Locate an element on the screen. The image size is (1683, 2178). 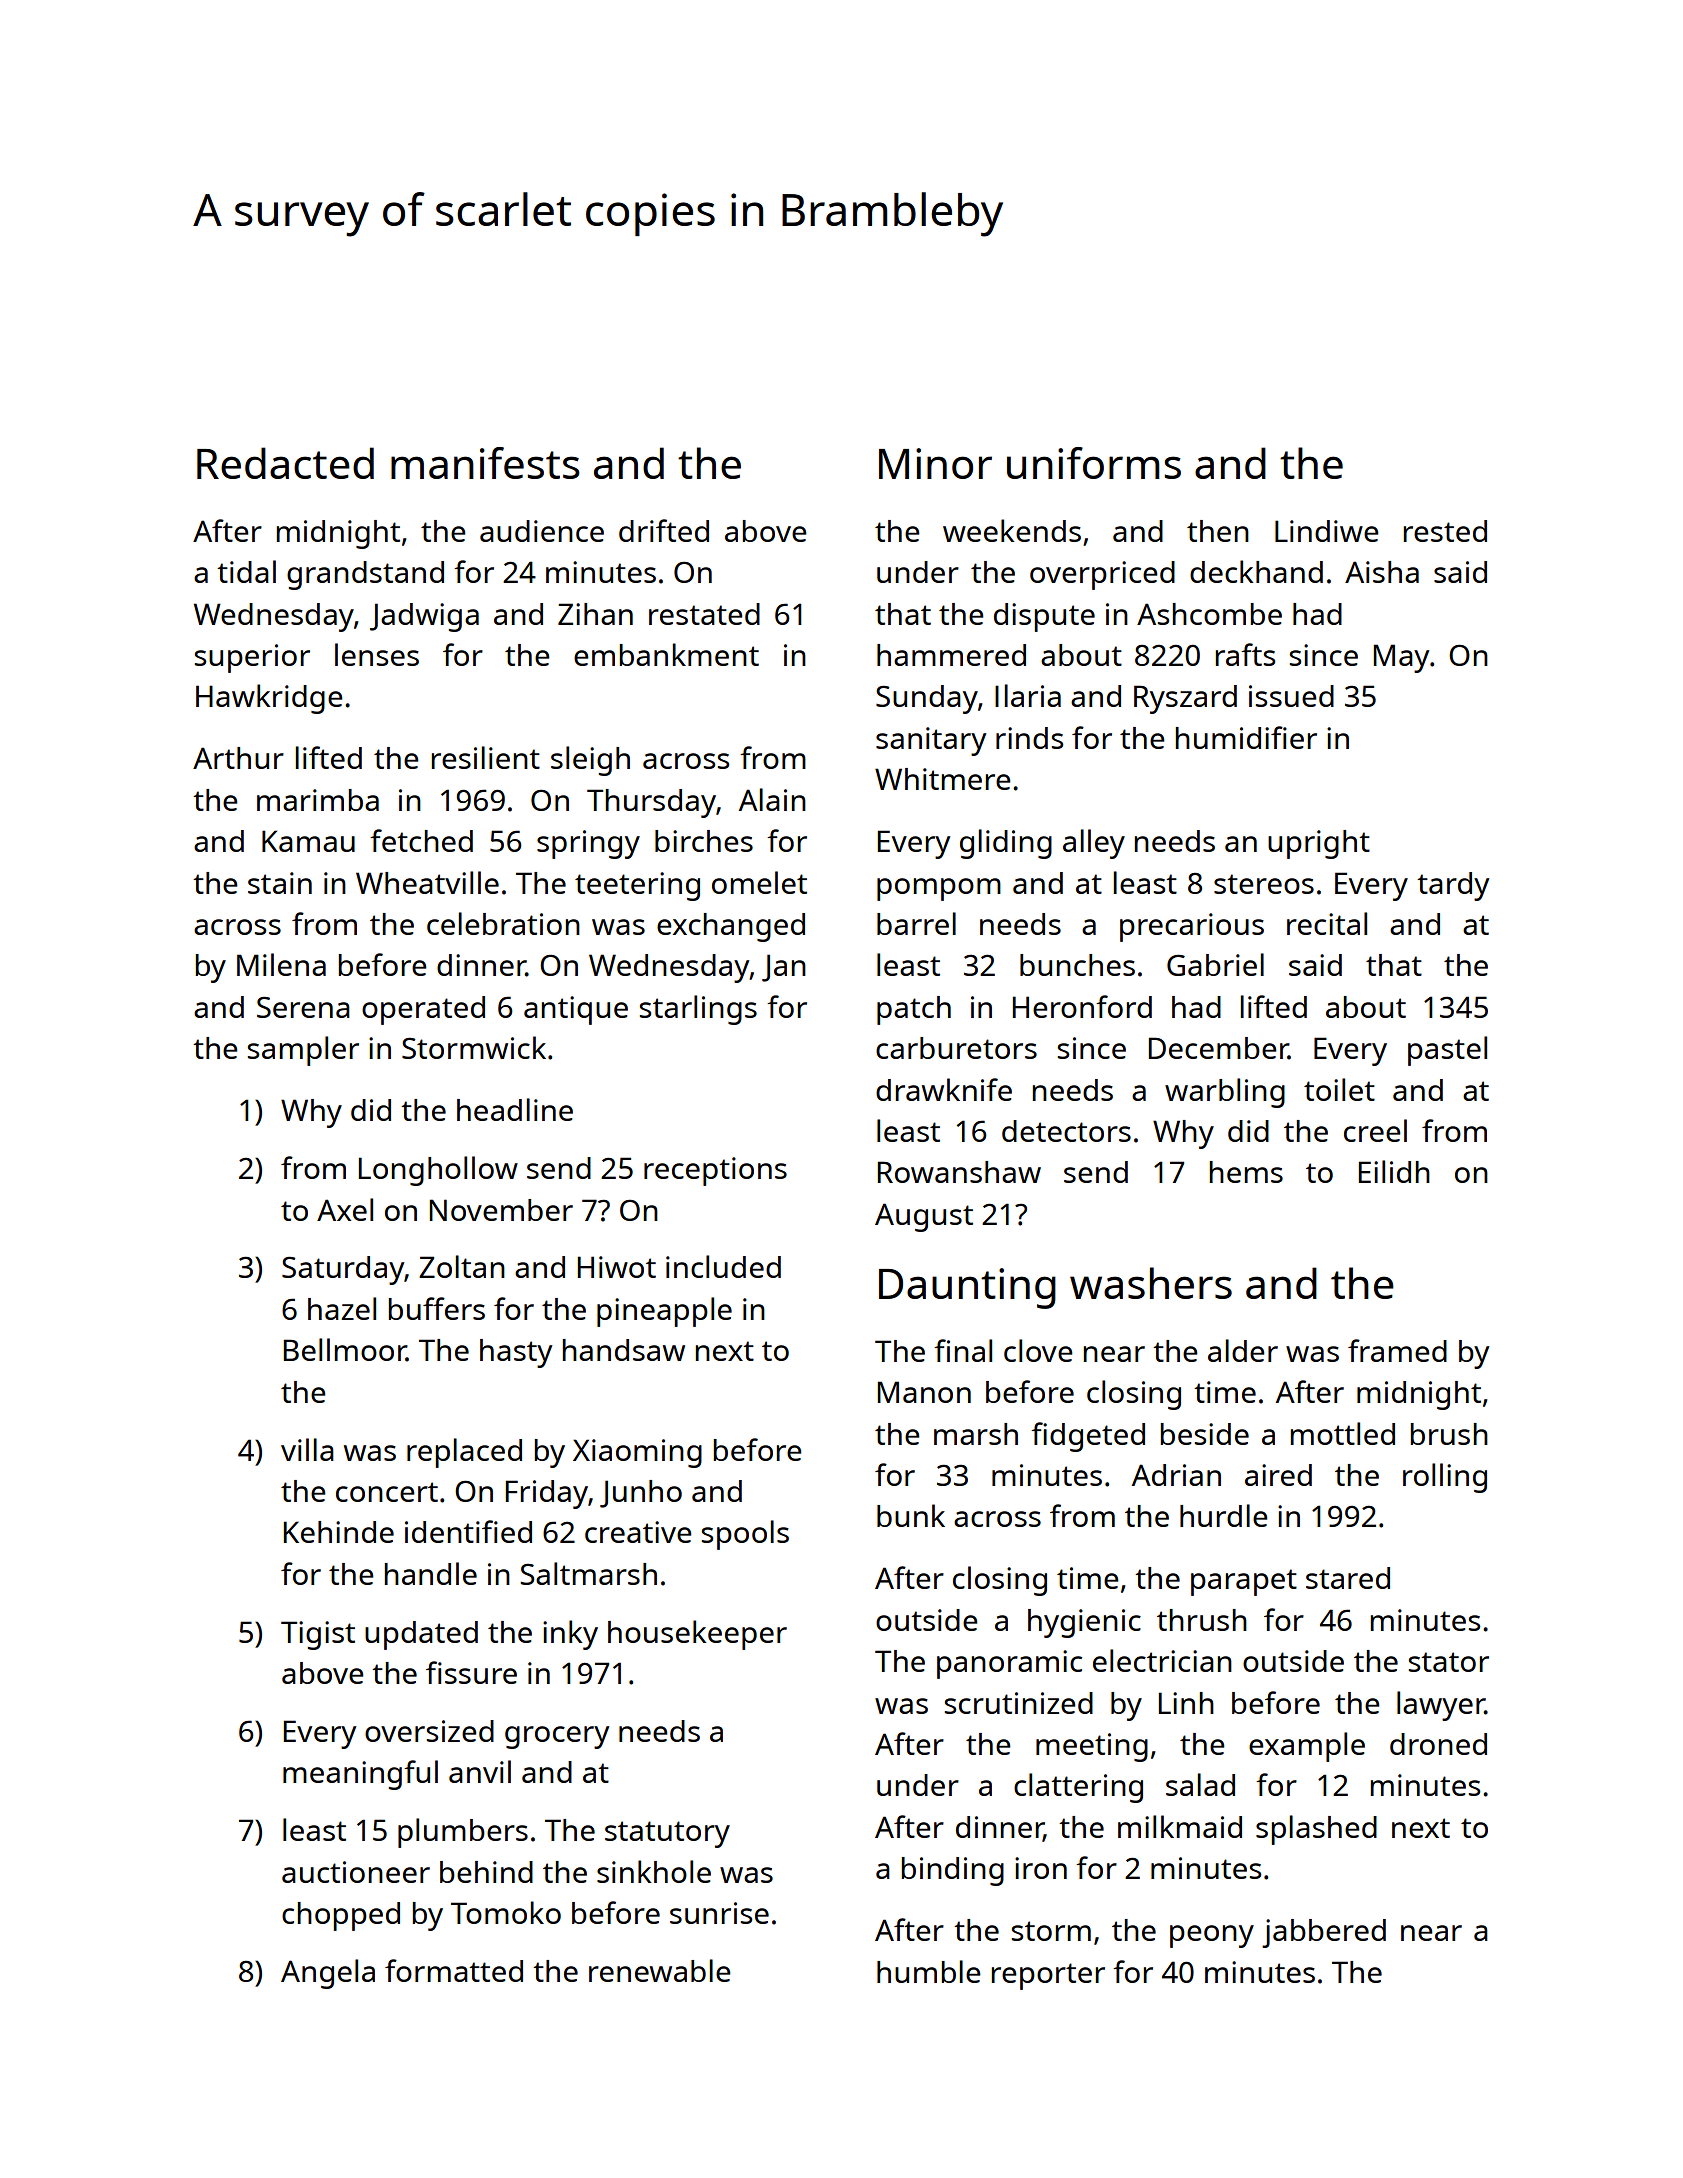
jabbered is located at coordinates (1324, 1933).
